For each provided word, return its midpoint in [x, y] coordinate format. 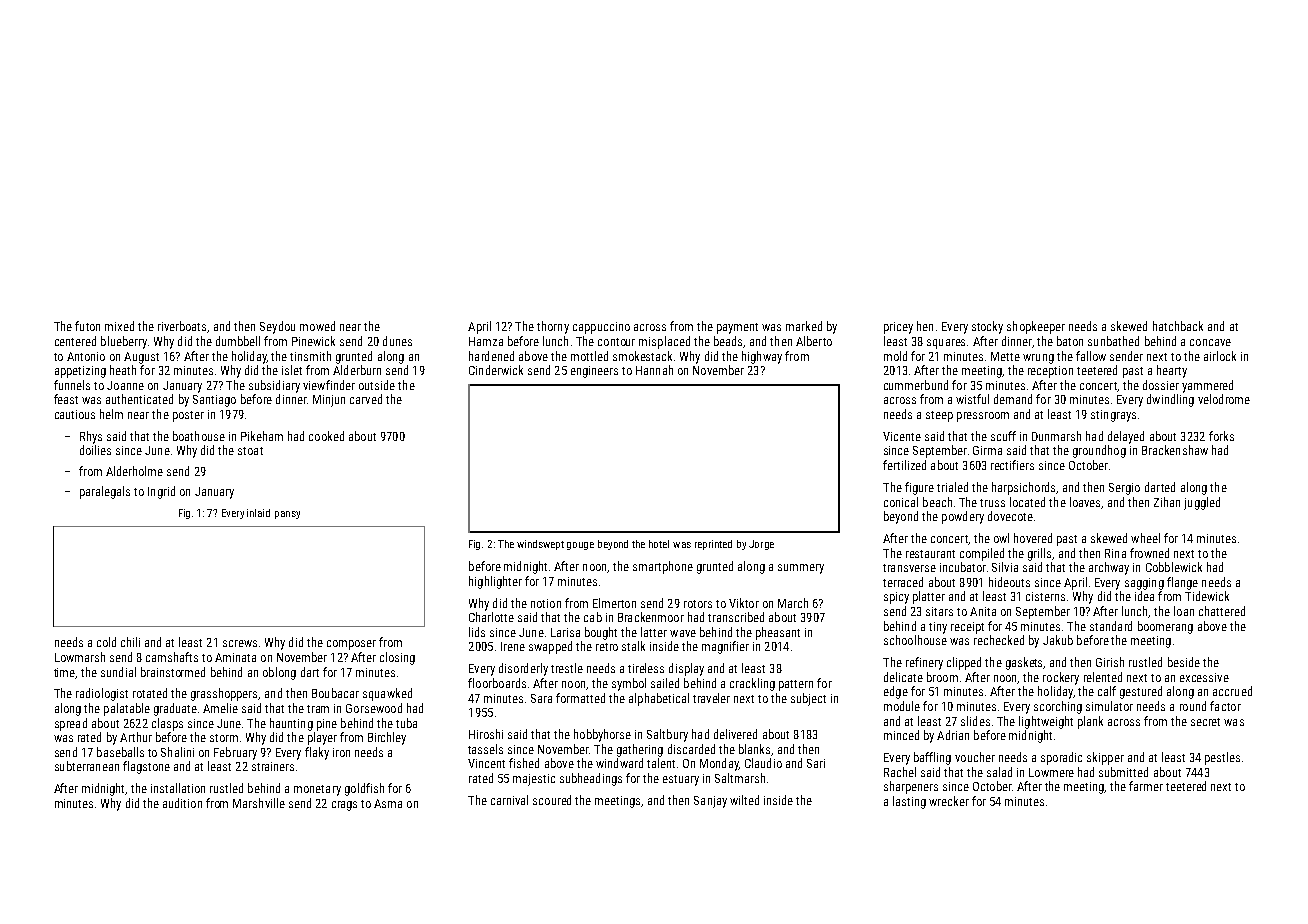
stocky [987, 327]
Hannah [654, 370]
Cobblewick [1174, 567]
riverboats [182, 326]
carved [366, 399]
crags [344, 806]
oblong [279, 673]
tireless [646, 668]
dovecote [1010, 516]
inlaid [258, 513]
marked [804, 326]
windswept [540, 545]
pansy [287, 515]
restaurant [930, 554]
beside [1184, 662]
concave [1210, 342]
